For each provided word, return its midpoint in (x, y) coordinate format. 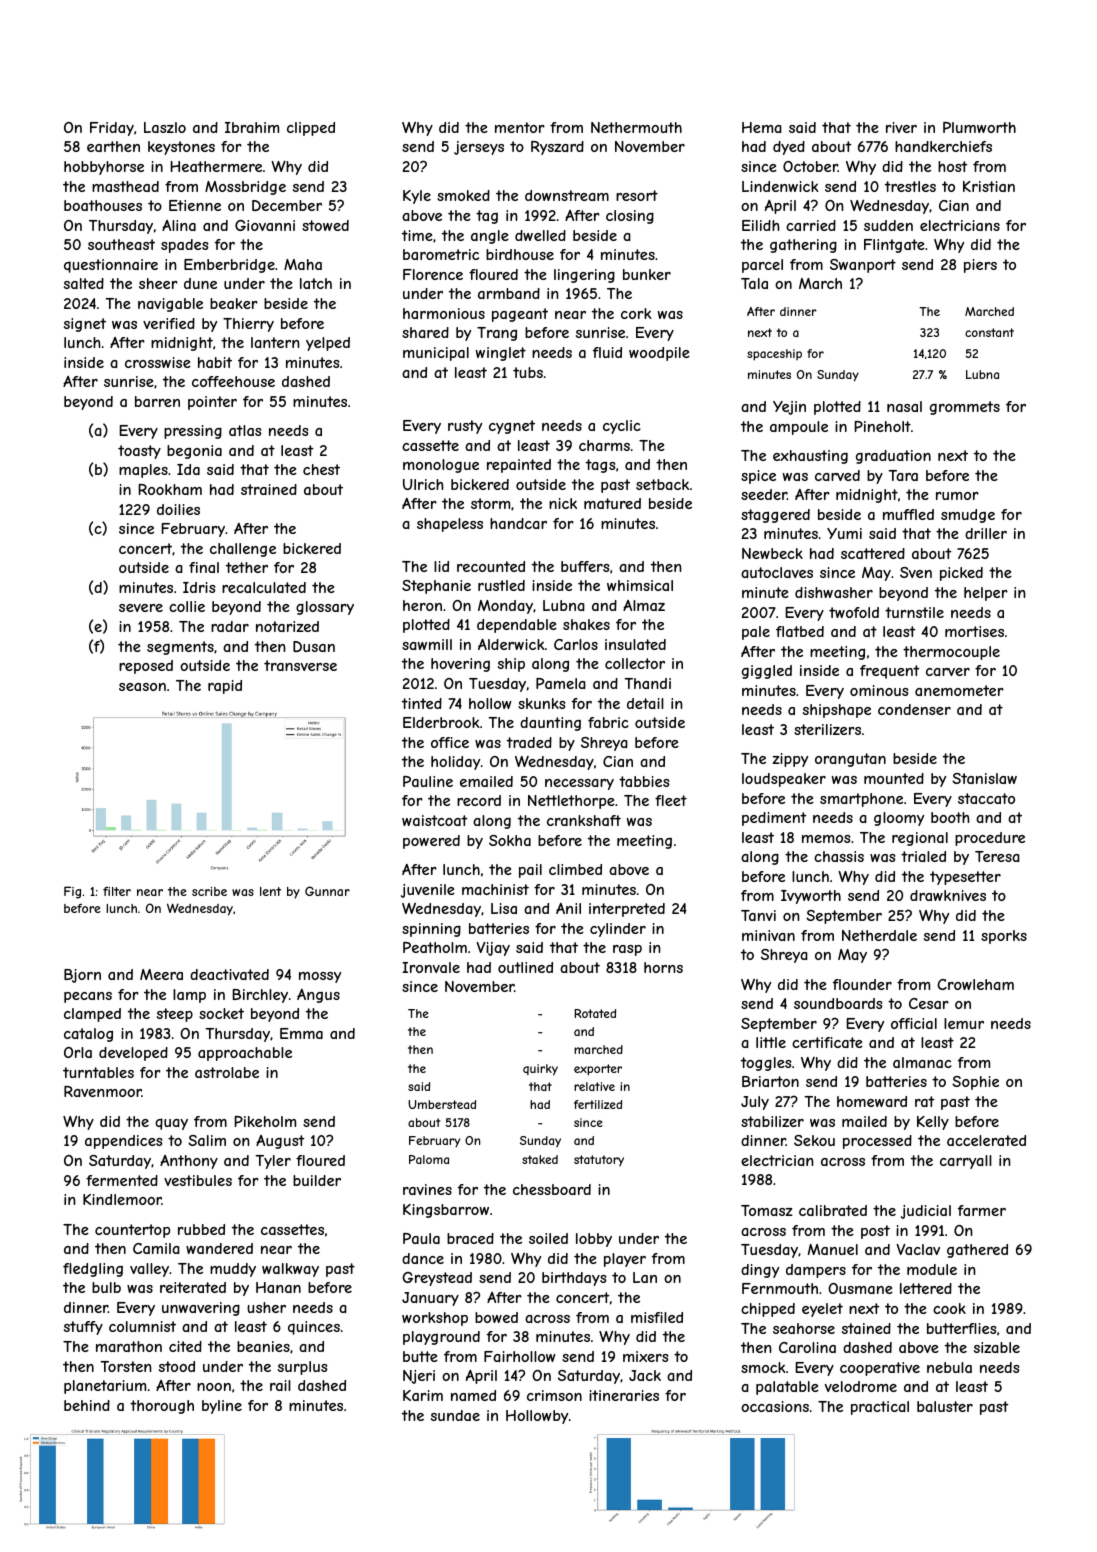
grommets (965, 408)
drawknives (948, 895)
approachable (245, 1054)
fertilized (598, 1104)
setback (662, 484)
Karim (423, 1395)
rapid (225, 687)
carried (811, 225)
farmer (982, 1210)
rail (280, 1385)
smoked (463, 195)
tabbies (644, 781)
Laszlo (165, 127)
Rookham (170, 489)
